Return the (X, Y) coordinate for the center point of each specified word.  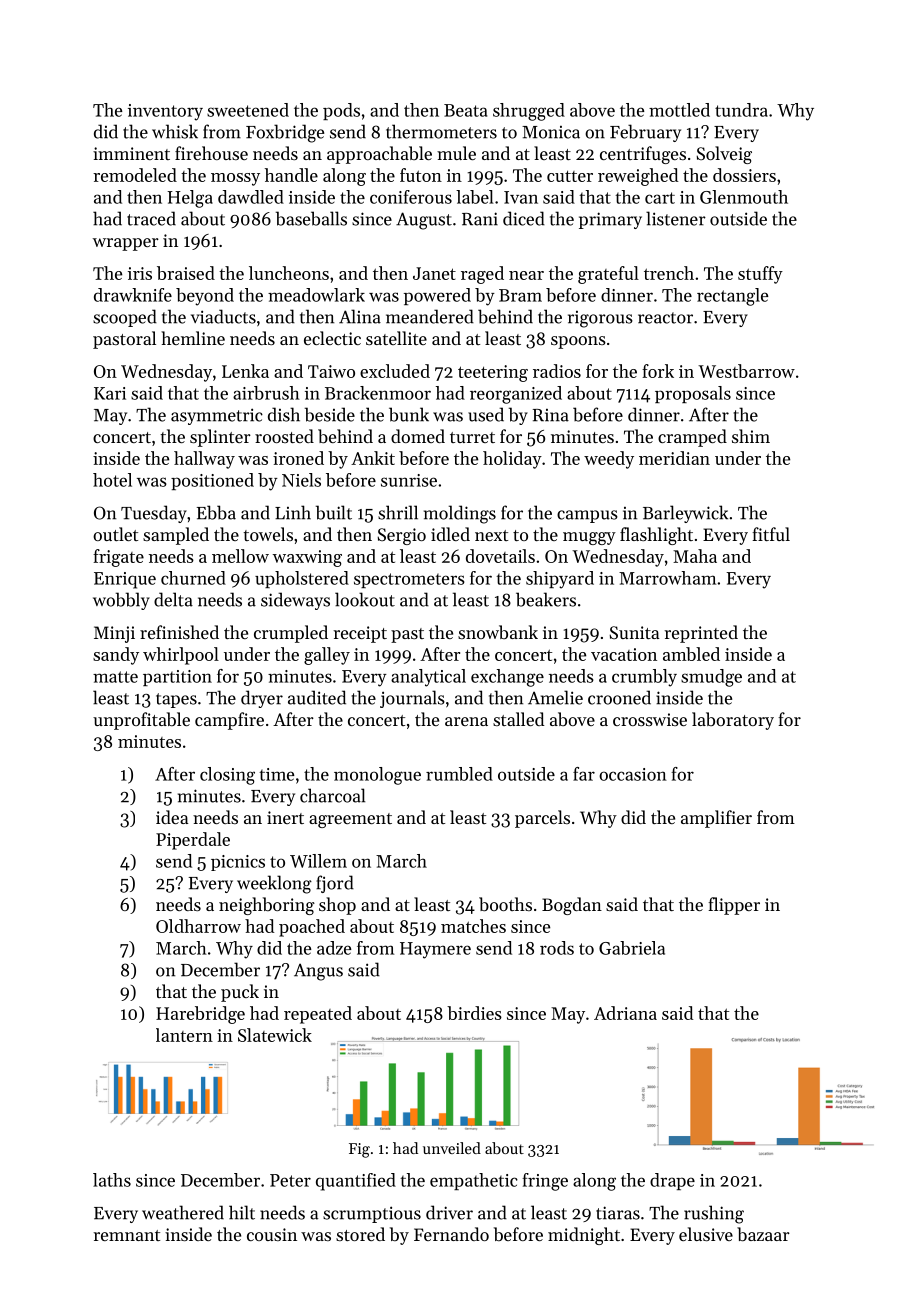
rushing (714, 1214)
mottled (679, 110)
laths (112, 1180)
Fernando (451, 1234)
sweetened (248, 110)
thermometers (441, 131)
